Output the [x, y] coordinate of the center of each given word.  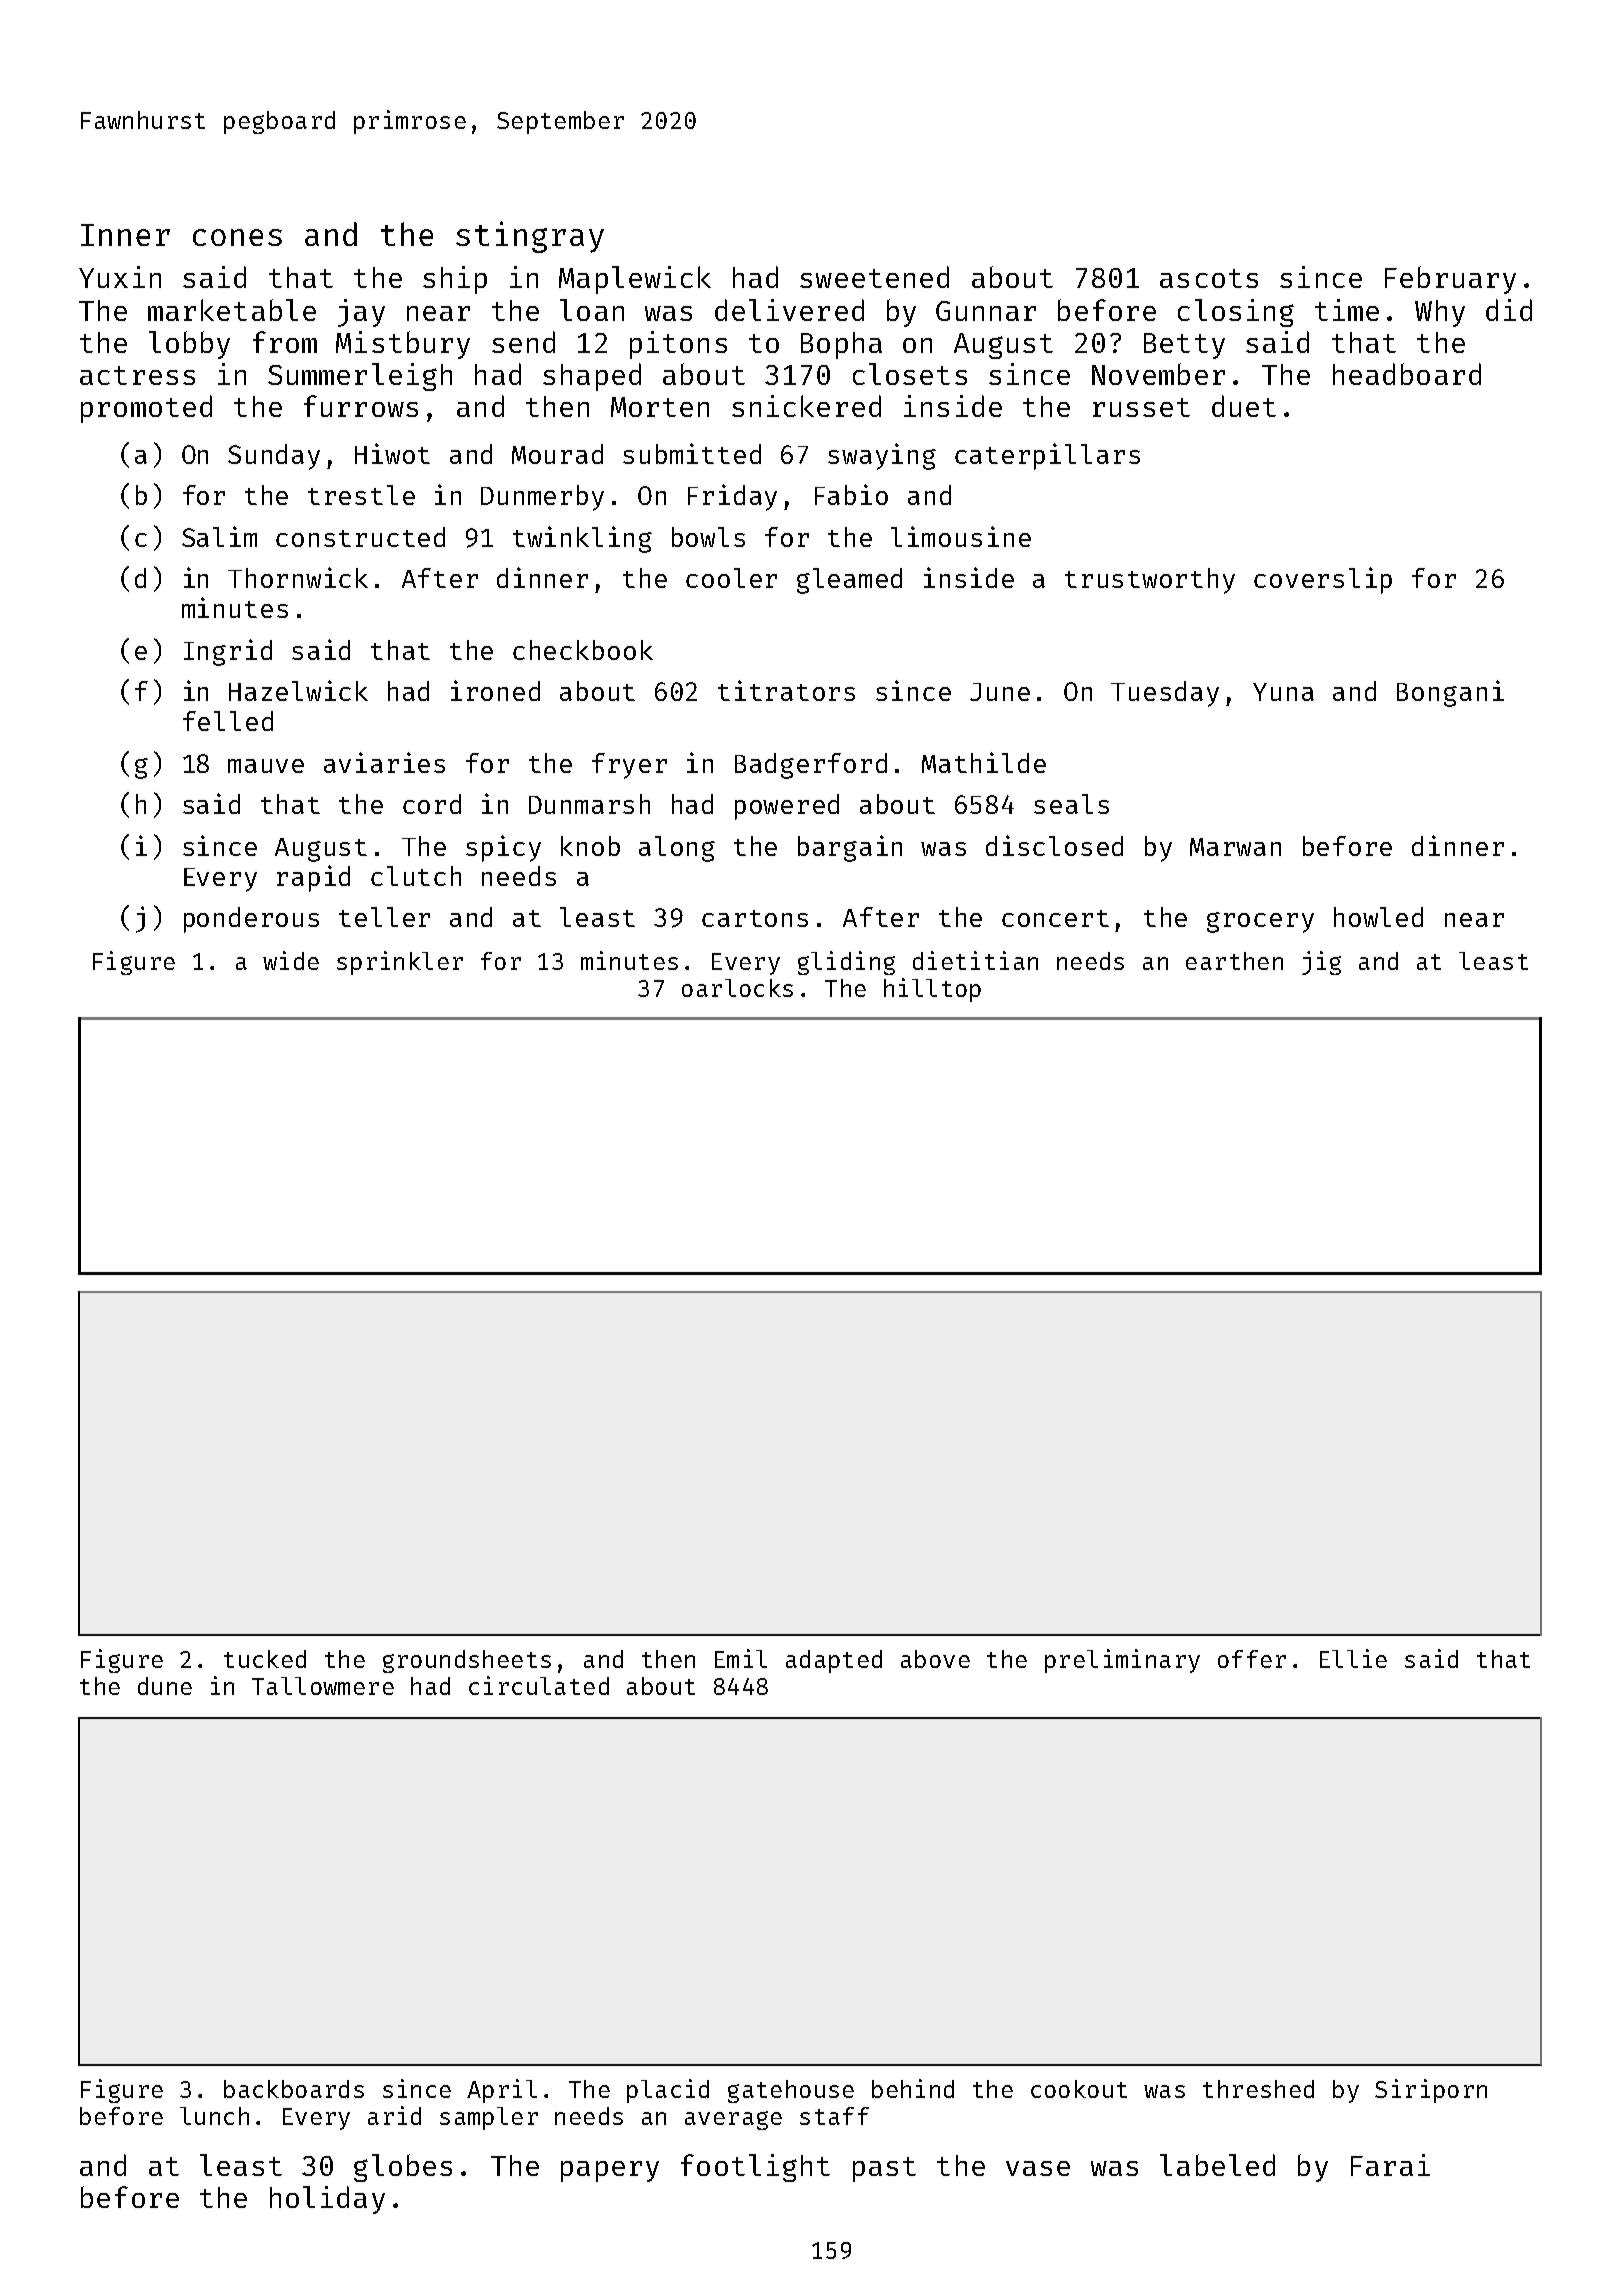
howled [1378, 917]
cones [237, 237]
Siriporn [1431, 2091]
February [1450, 280]
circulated [539, 1685]
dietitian [975, 960]
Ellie [1353, 1658]
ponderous [251, 920]
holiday [327, 2200]
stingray [530, 237]
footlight [755, 2168]
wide [291, 960]
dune [165, 1686]
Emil [741, 1658]
